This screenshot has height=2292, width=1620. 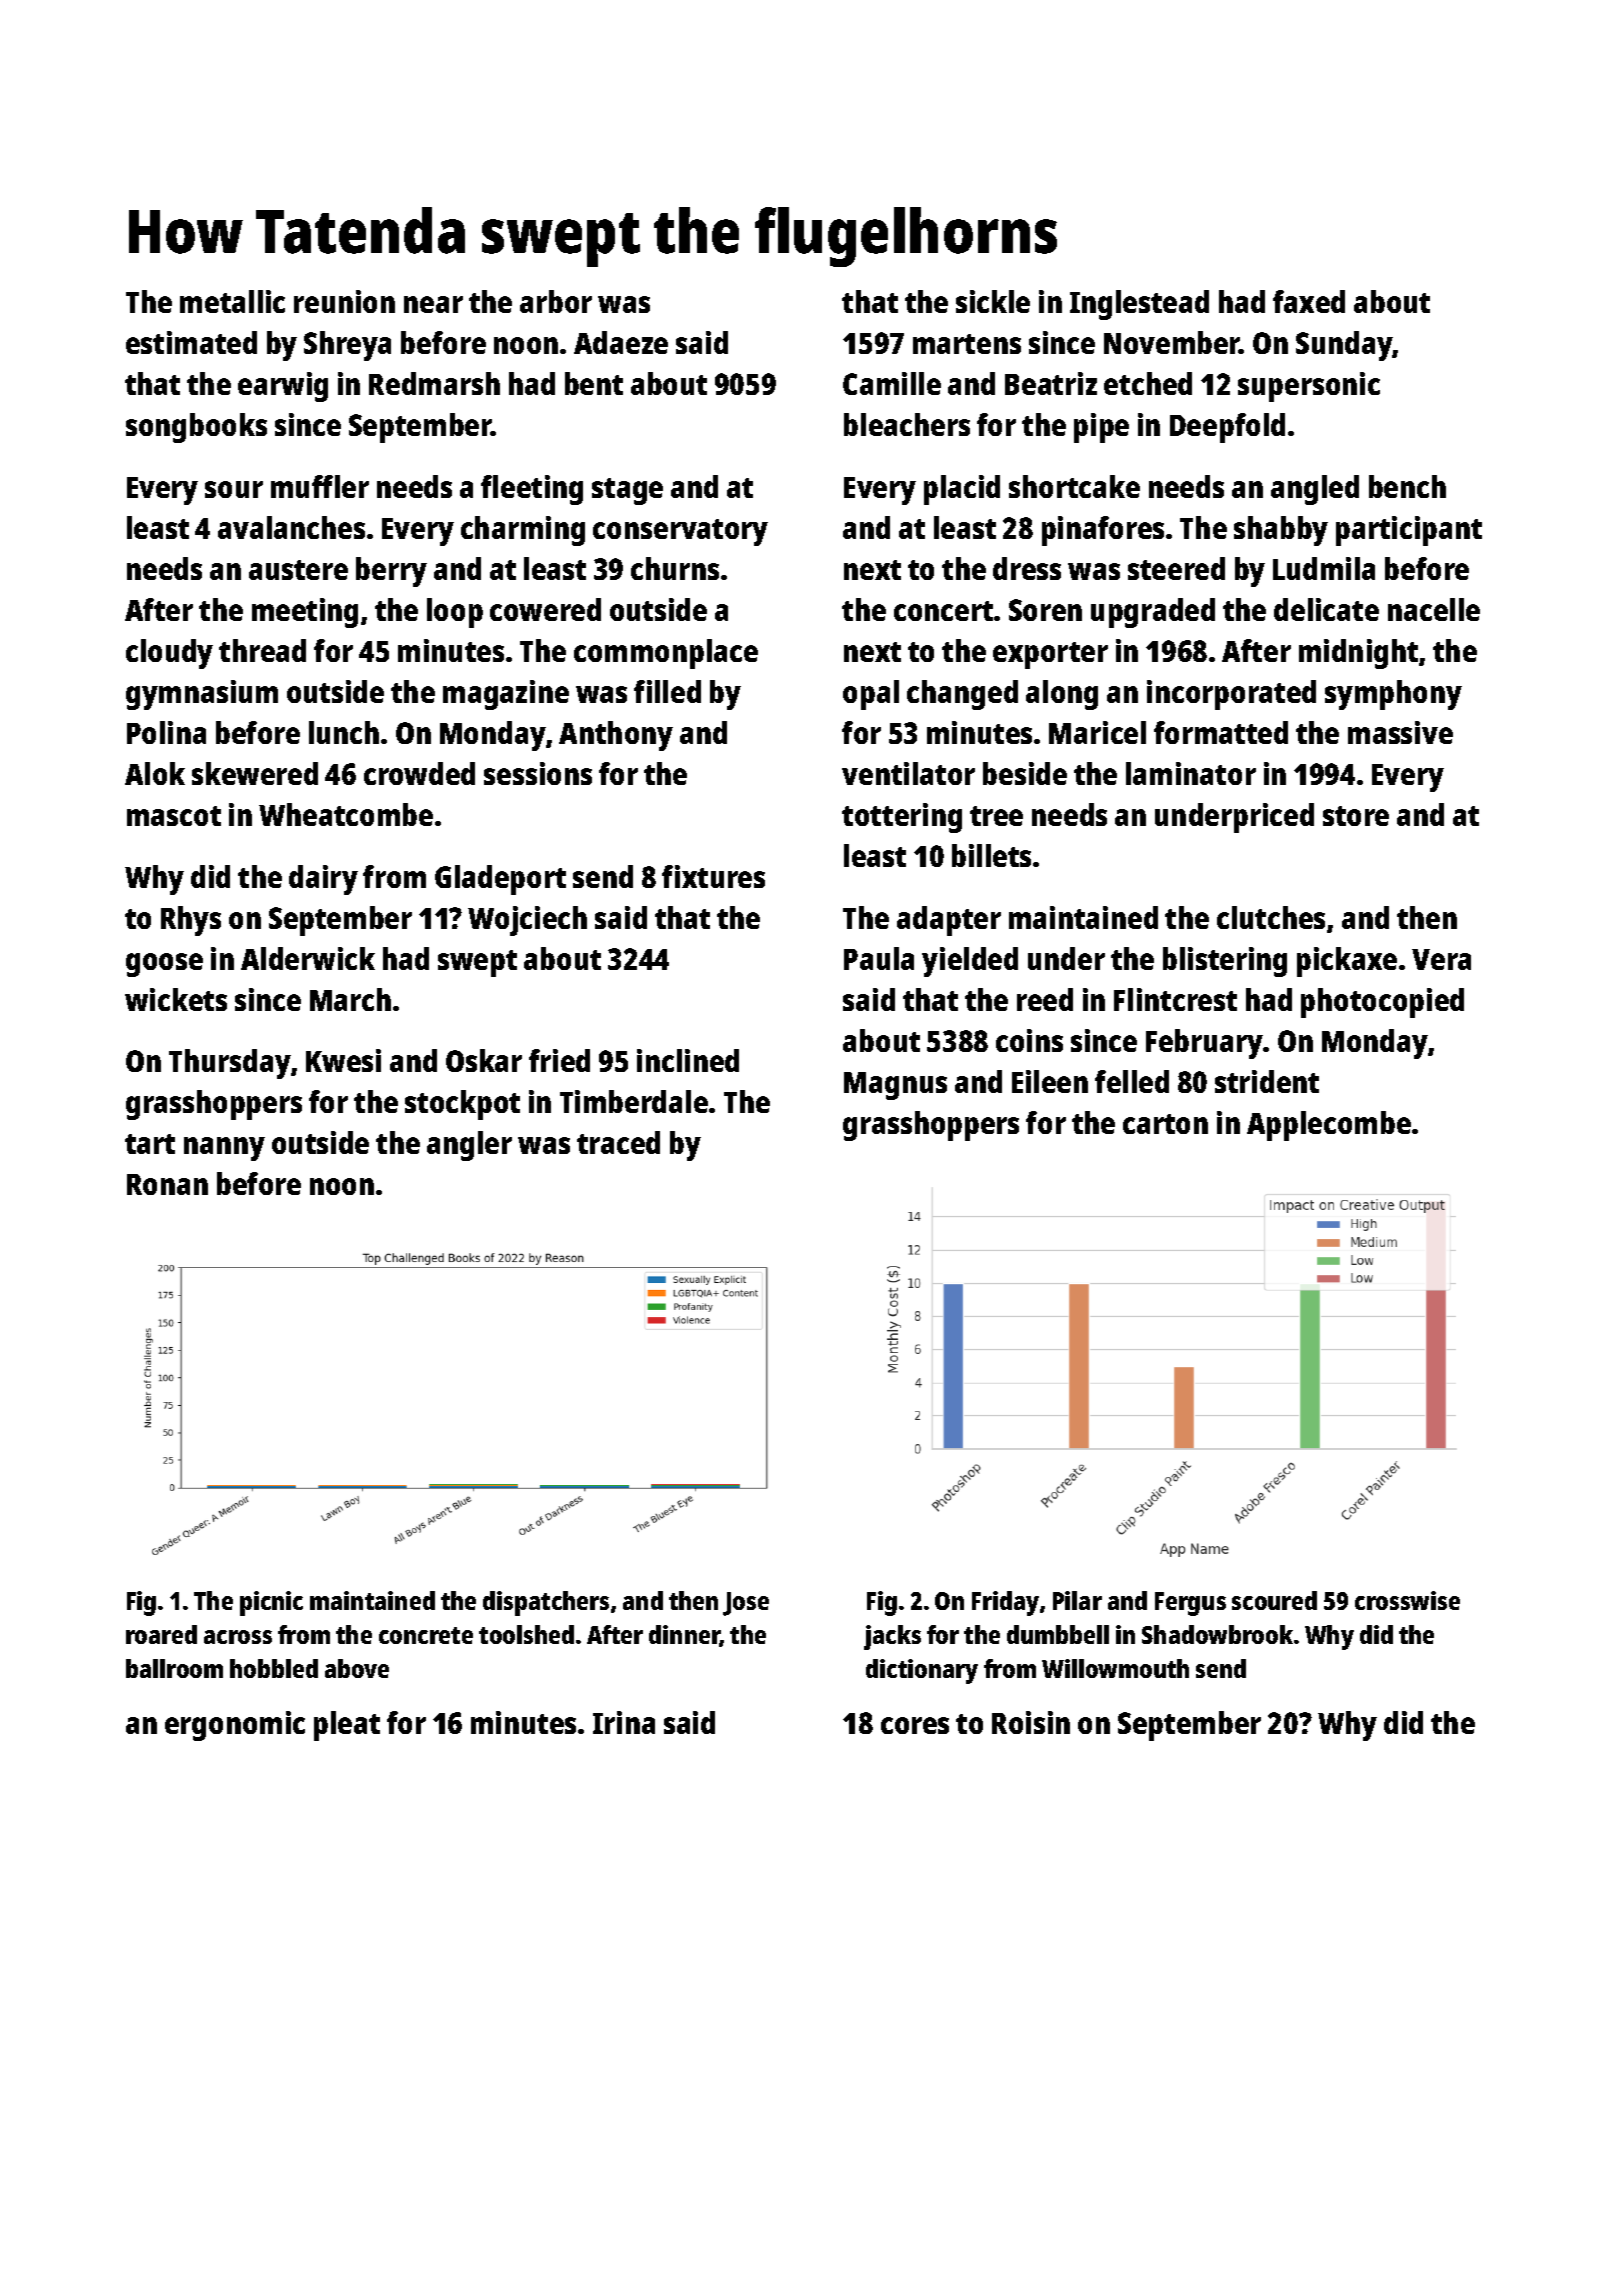 I want to click on faxed, so click(x=1309, y=301).
